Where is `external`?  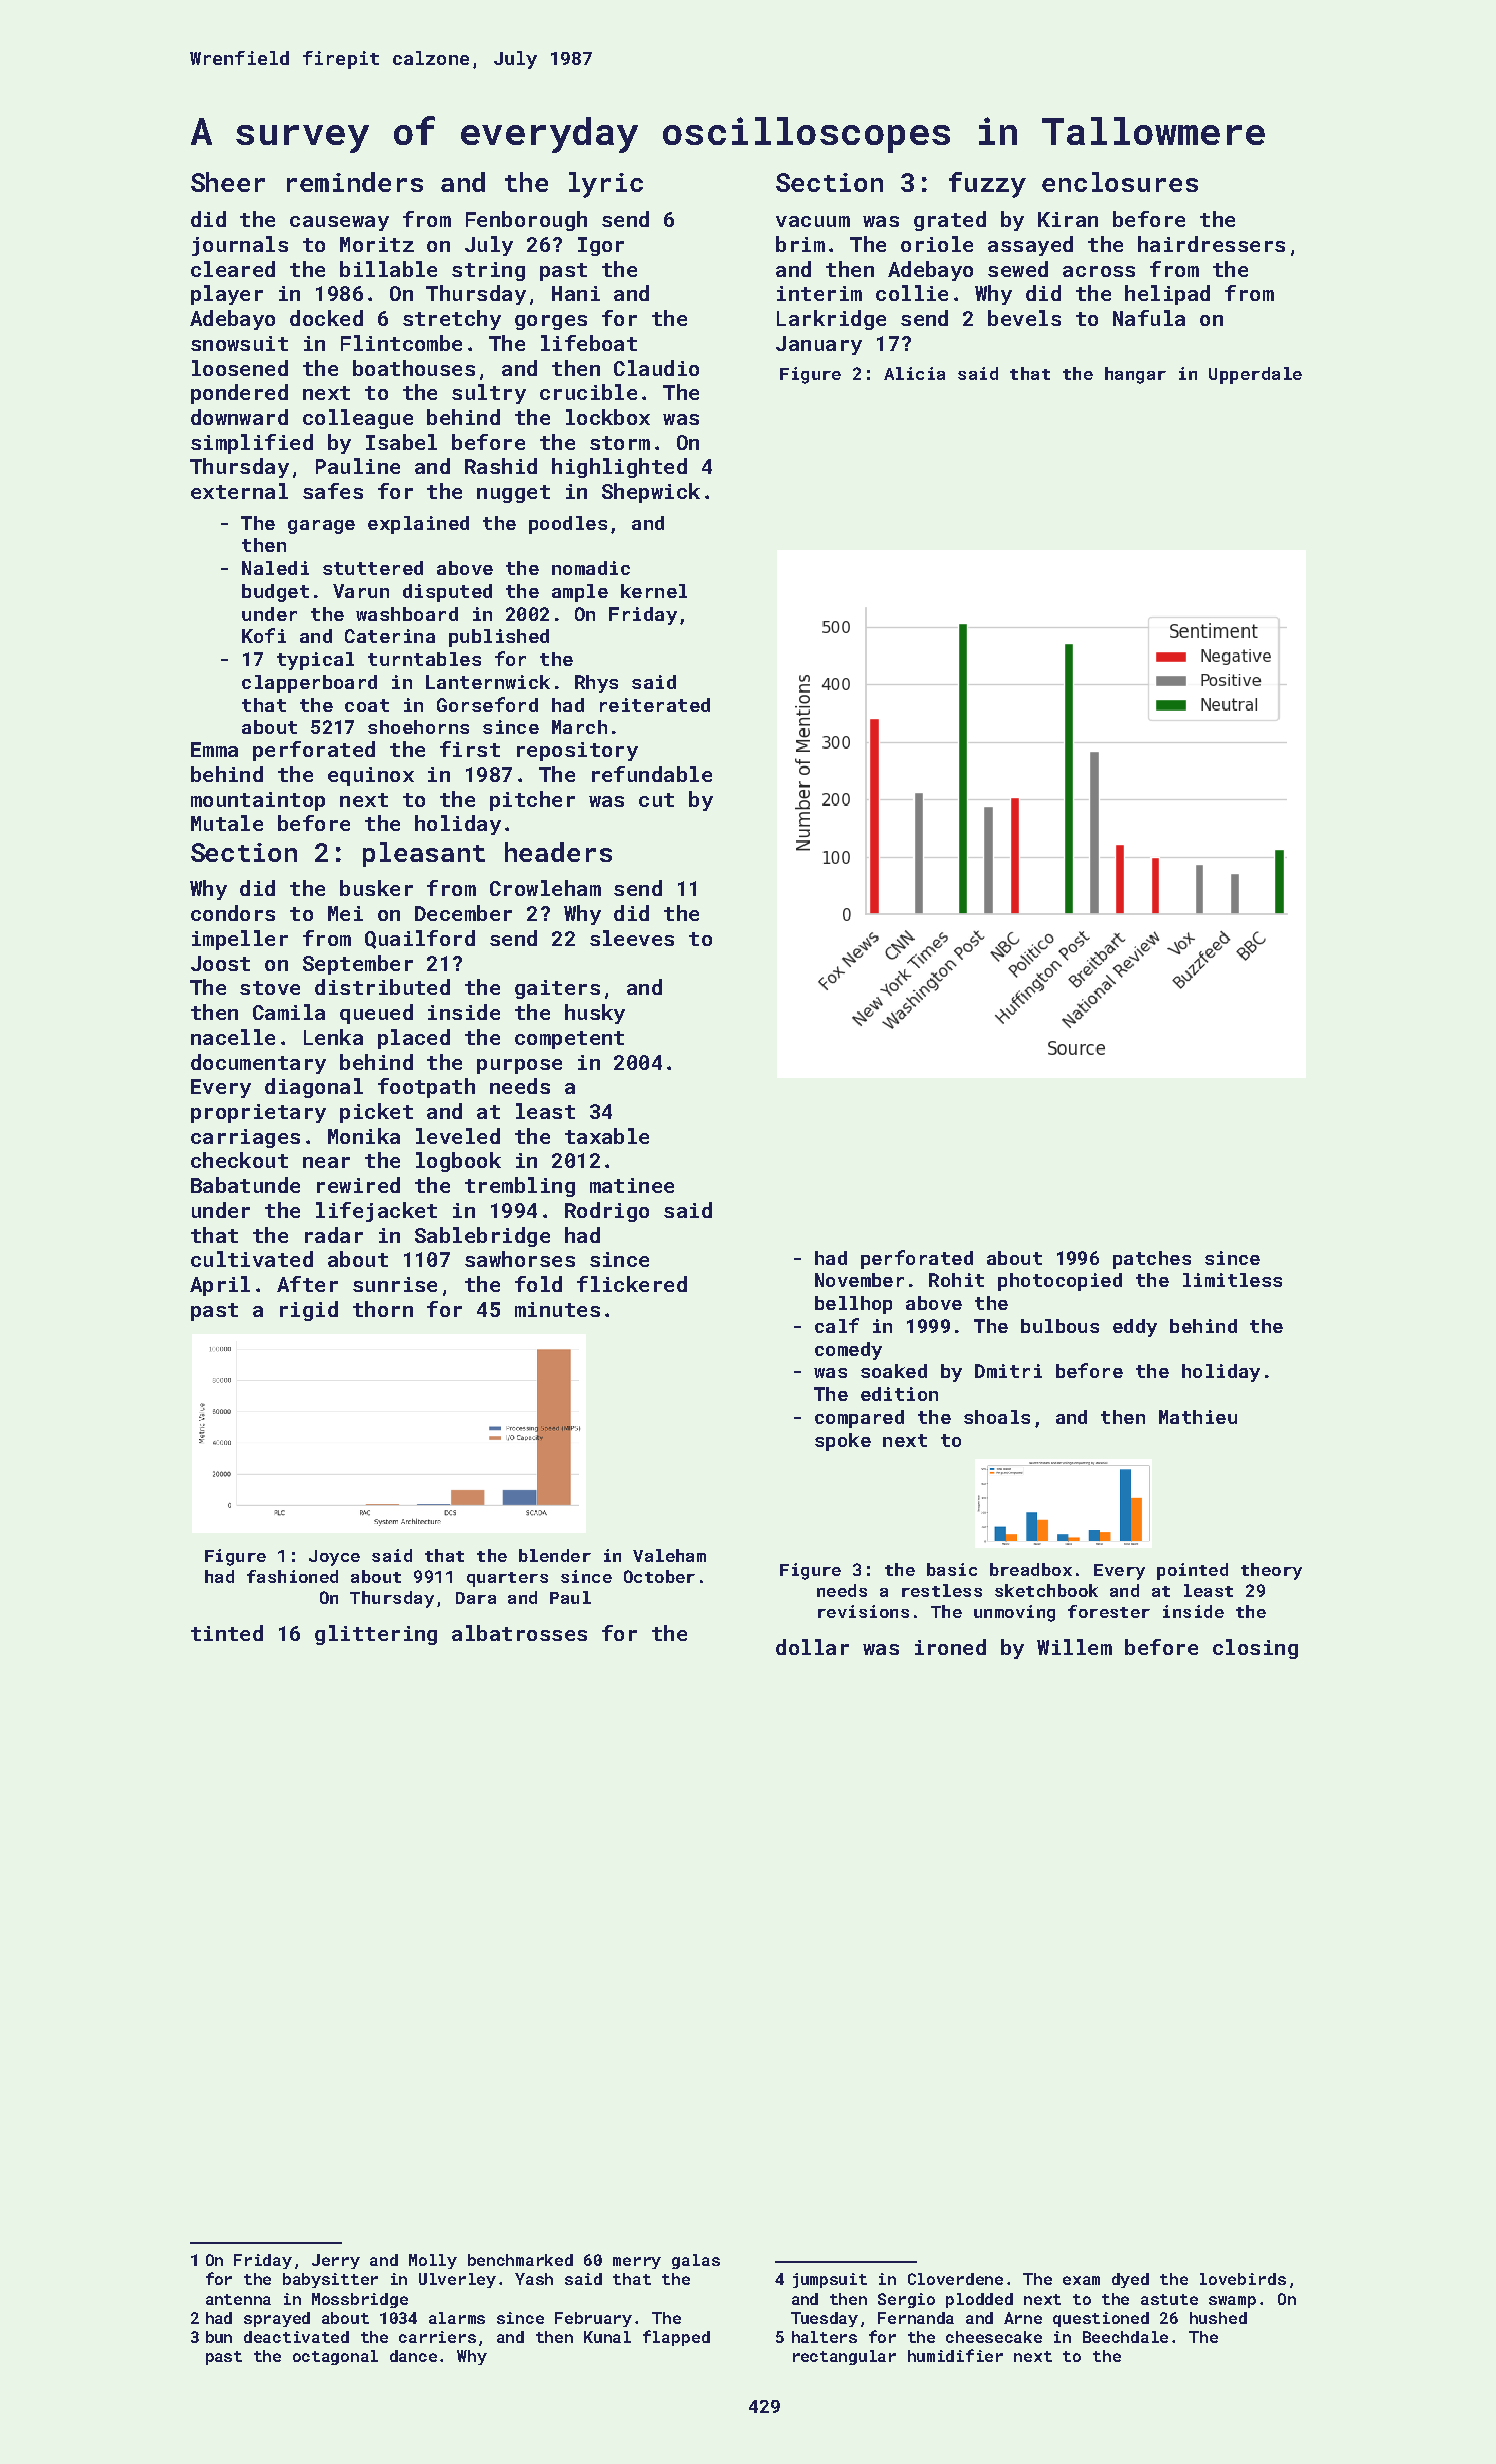
external is located at coordinates (239, 491).
